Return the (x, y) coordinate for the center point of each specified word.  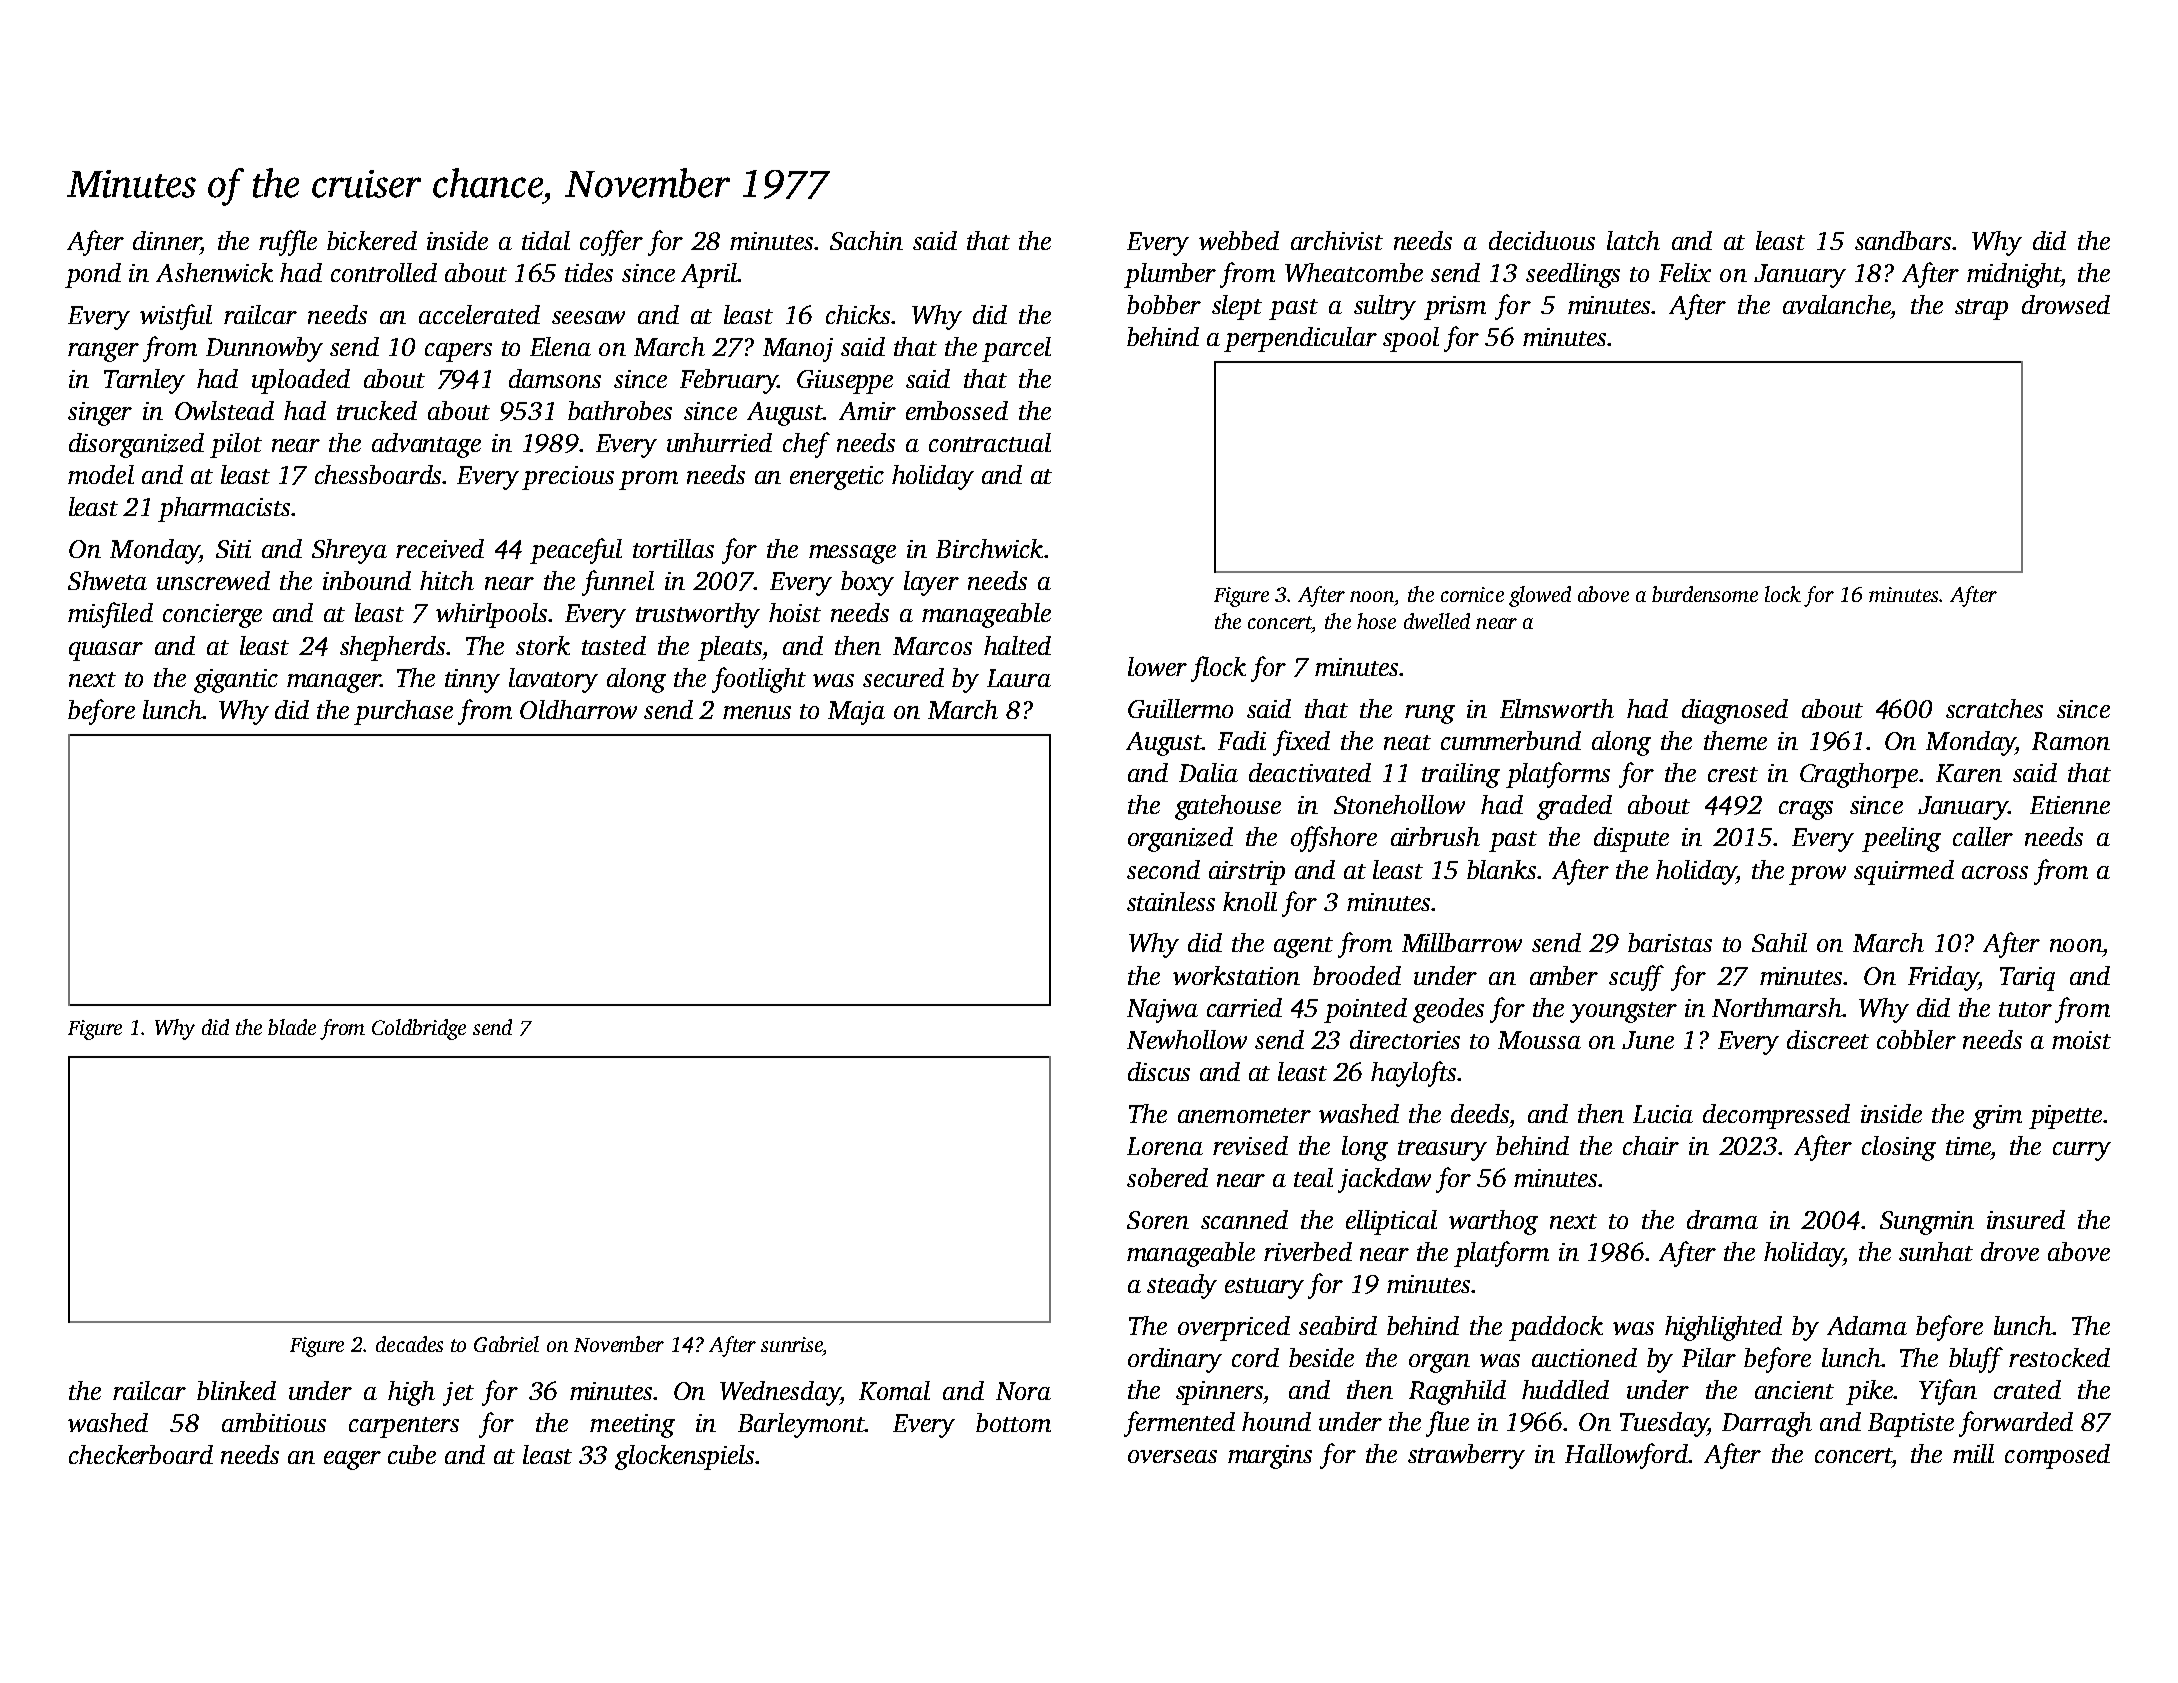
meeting (632, 1426)
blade (292, 1027)
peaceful (576, 551)
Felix (1685, 272)
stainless (1171, 901)
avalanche (1836, 304)
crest (1733, 774)
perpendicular (1300, 339)
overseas (1172, 1456)
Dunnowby (264, 349)
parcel (1016, 349)
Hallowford (1626, 1456)
